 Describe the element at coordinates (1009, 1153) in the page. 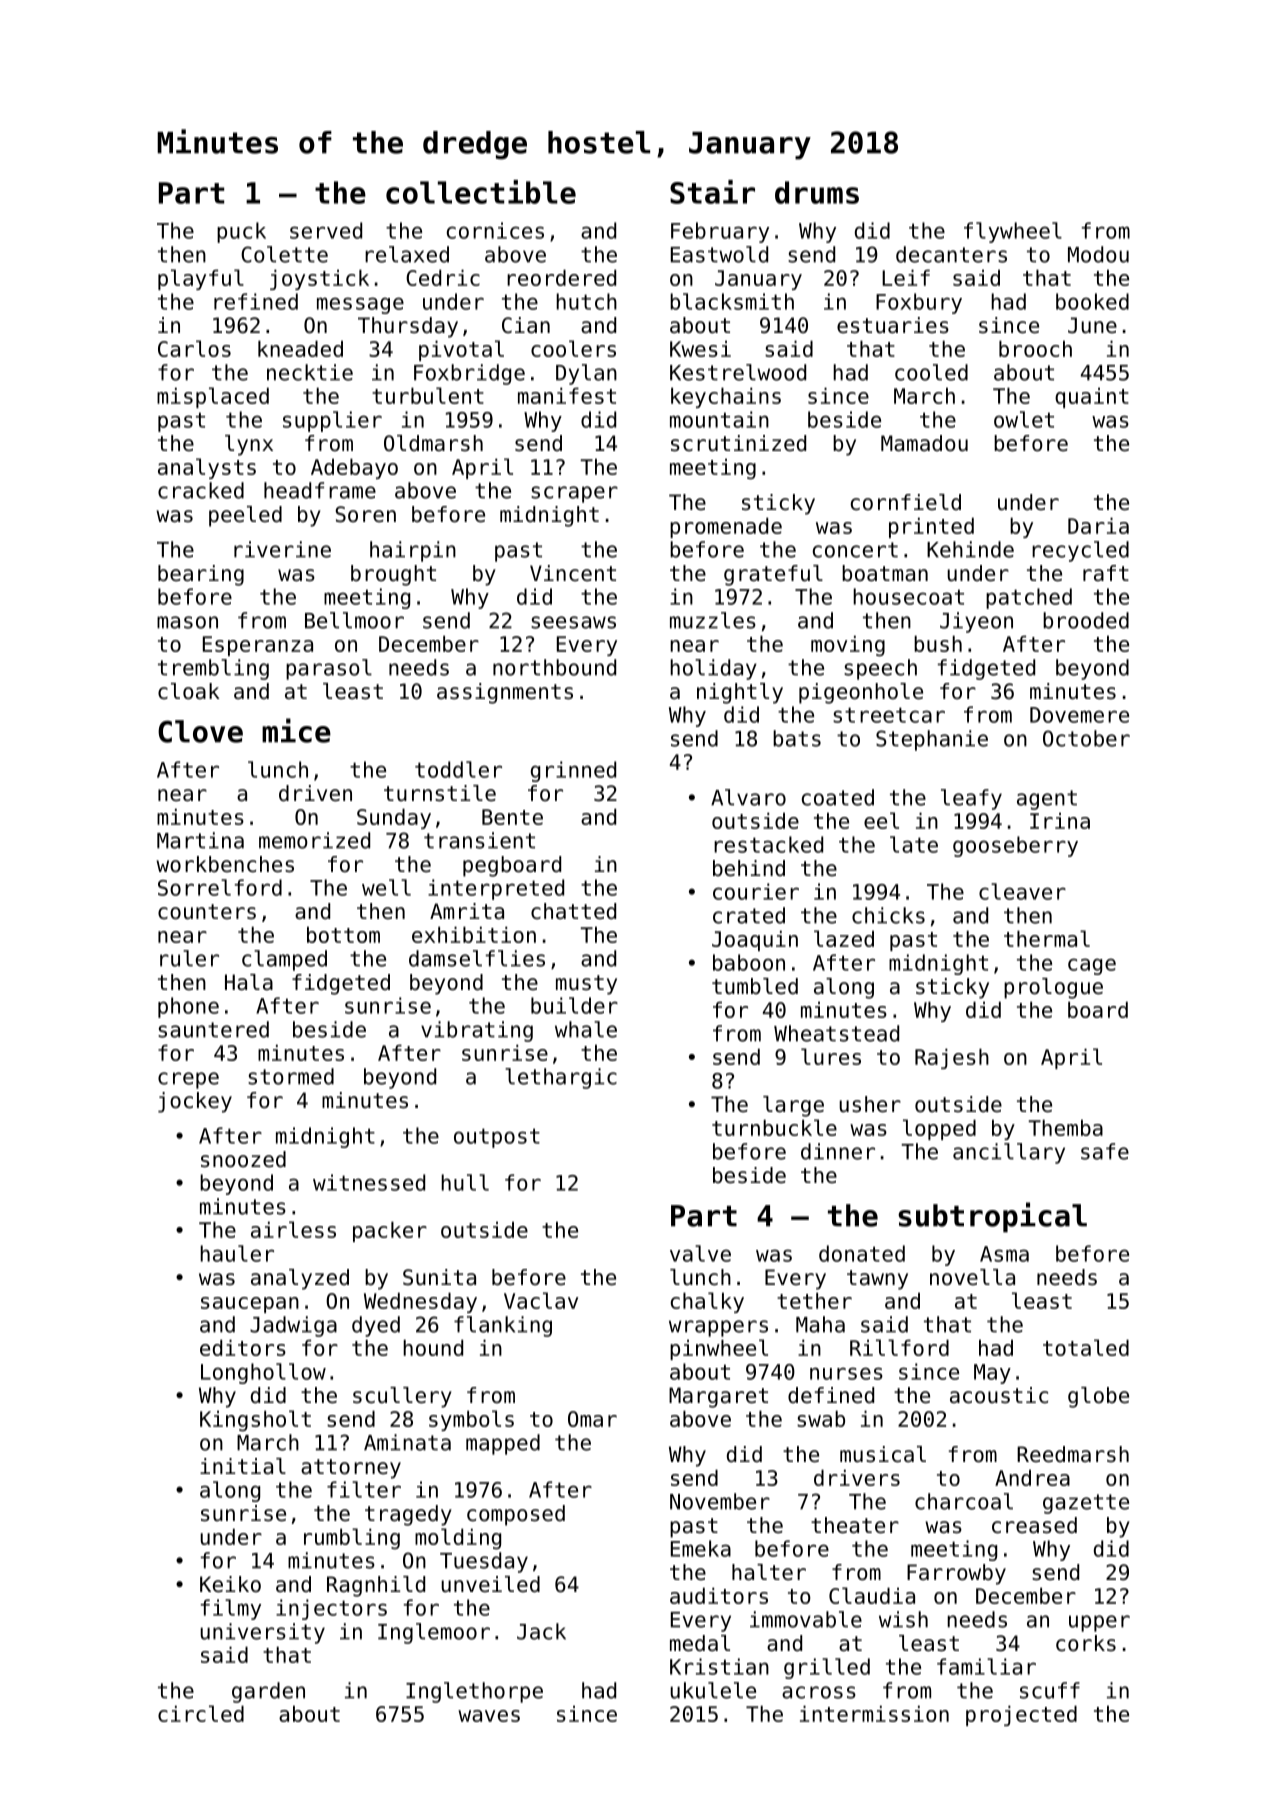

I see `ancillary` at that location.
